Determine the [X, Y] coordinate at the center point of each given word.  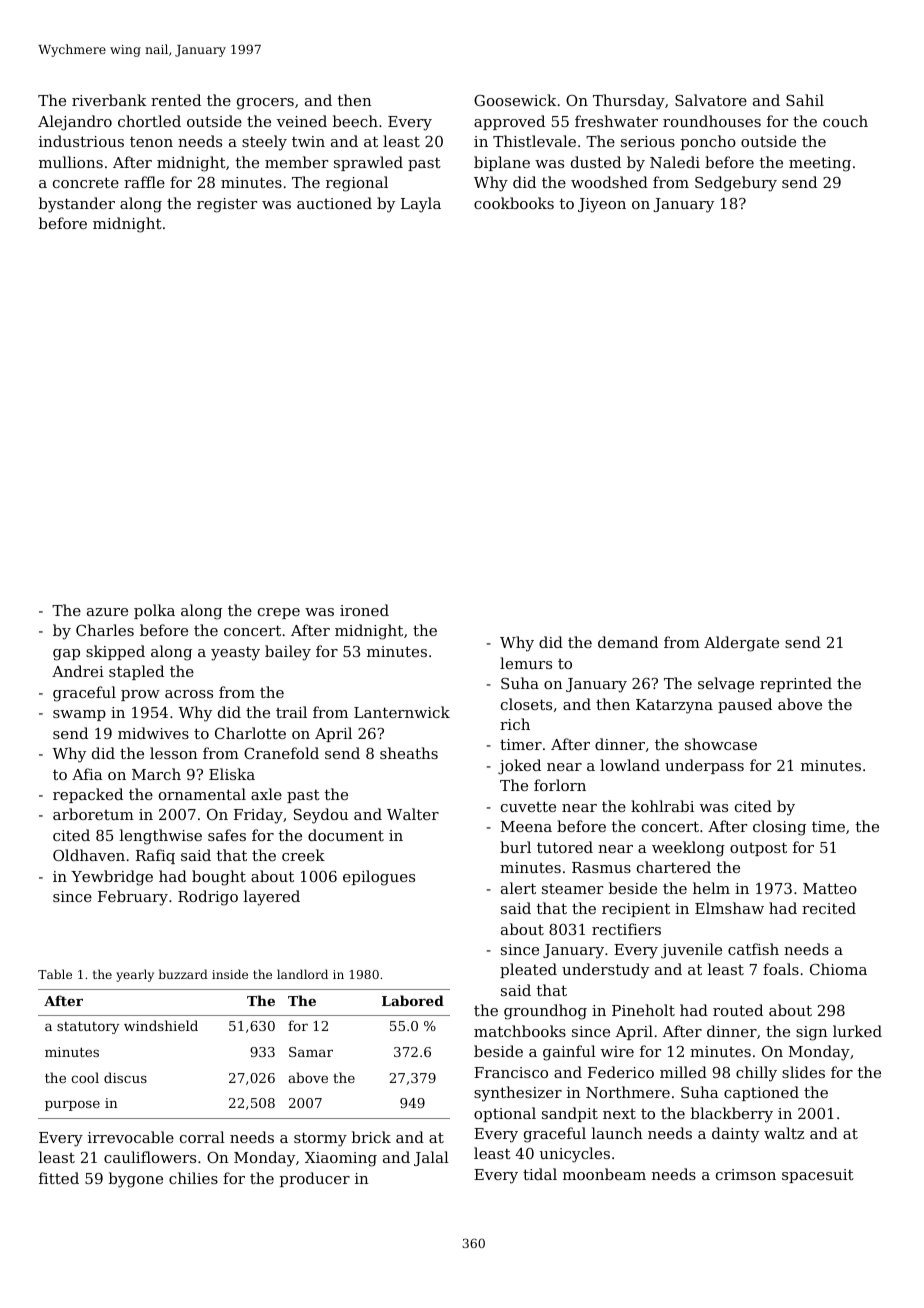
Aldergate [741, 644]
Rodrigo [208, 898]
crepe [279, 613]
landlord [302, 974]
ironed [364, 610]
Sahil [805, 100]
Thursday [629, 102]
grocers [265, 104]
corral [202, 1137]
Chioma [838, 969]
